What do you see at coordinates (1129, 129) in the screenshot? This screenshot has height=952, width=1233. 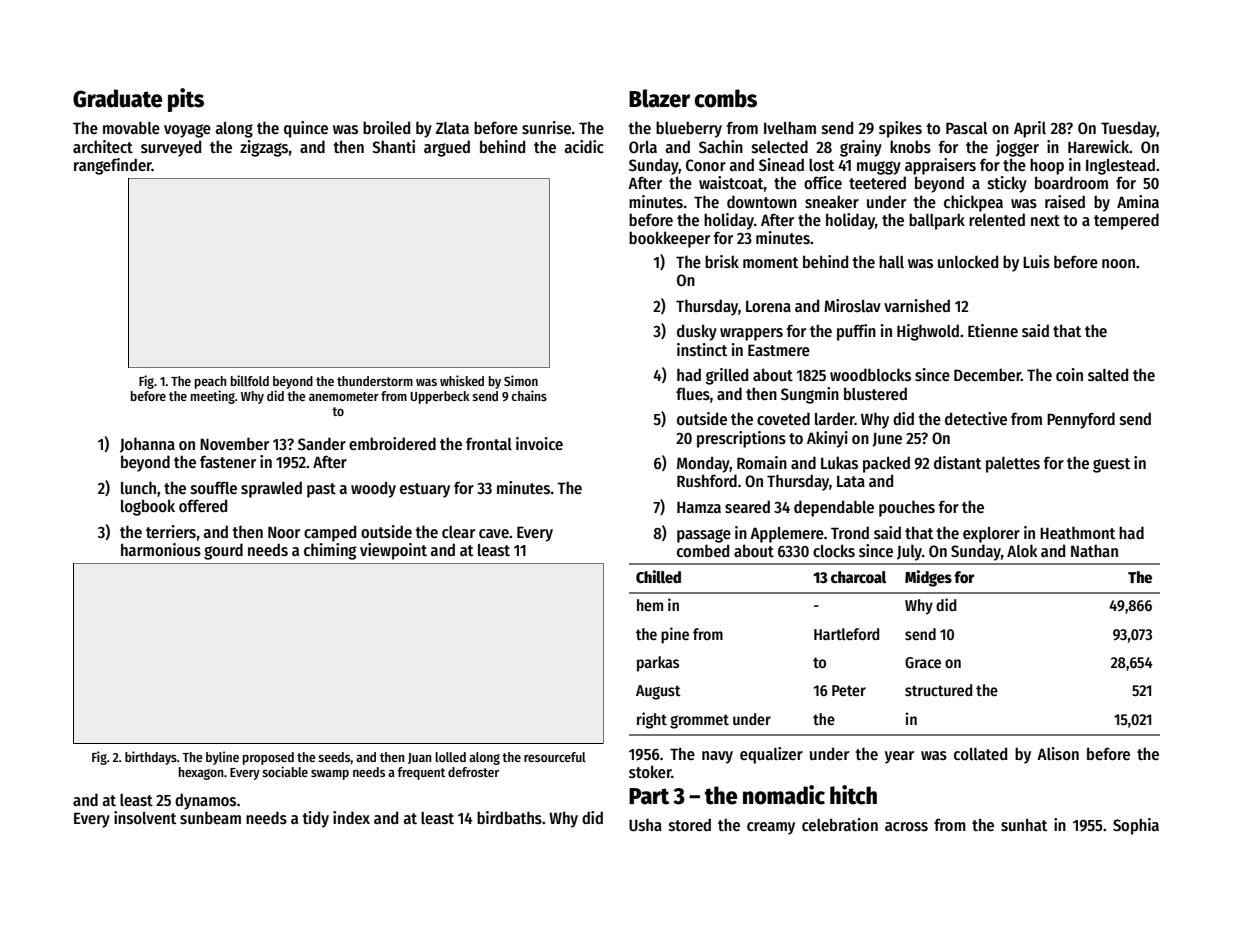 I see `Tuesday` at bounding box center [1129, 129].
